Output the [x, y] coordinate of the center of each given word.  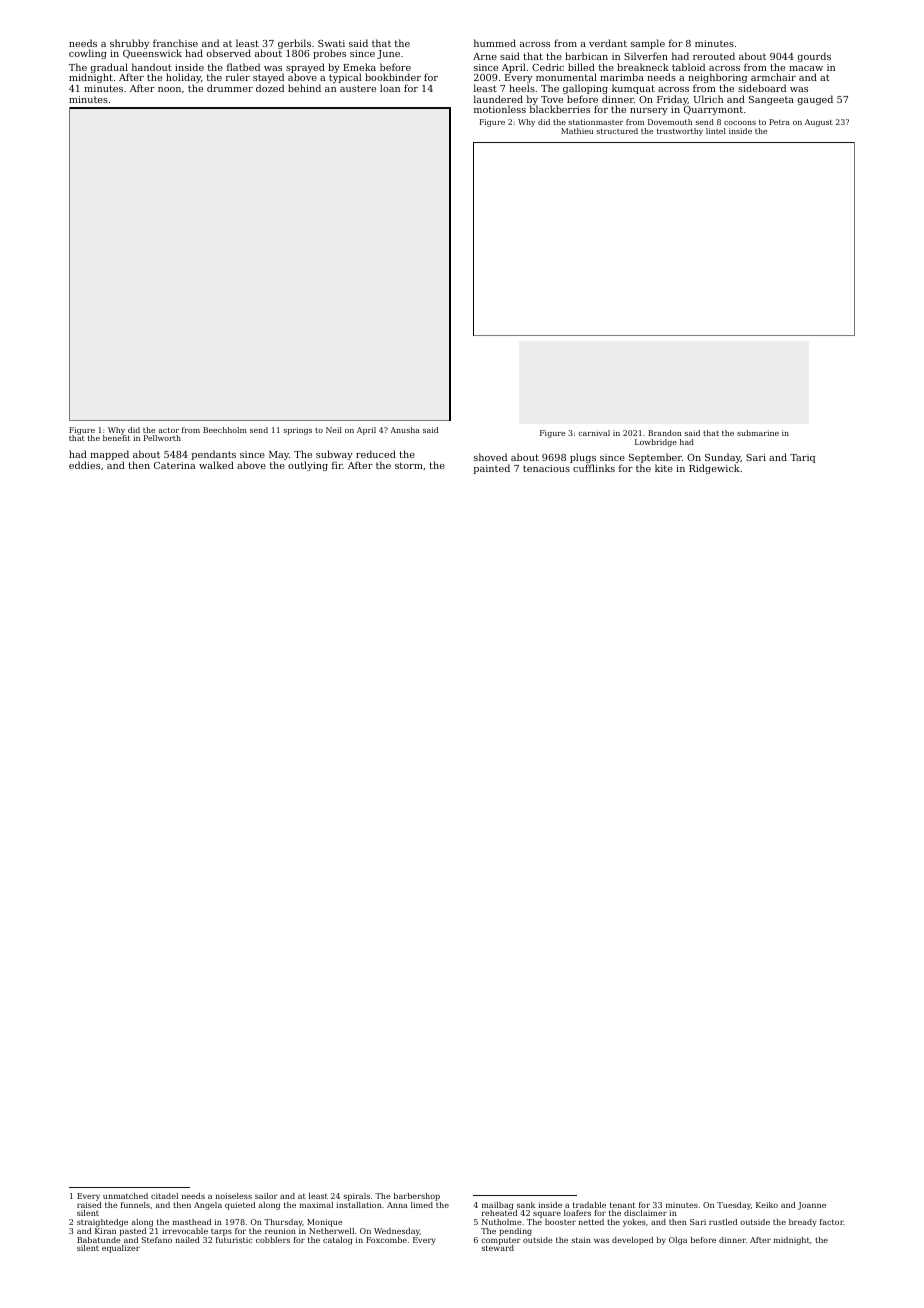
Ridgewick [714, 469]
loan [390, 88]
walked [216, 465]
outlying [308, 466]
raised [89, 1205]
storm [409, 465]
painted [492, 469]
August [819, 123]
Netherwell [331, 1231]
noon [169, 89]
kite [664, 468]
